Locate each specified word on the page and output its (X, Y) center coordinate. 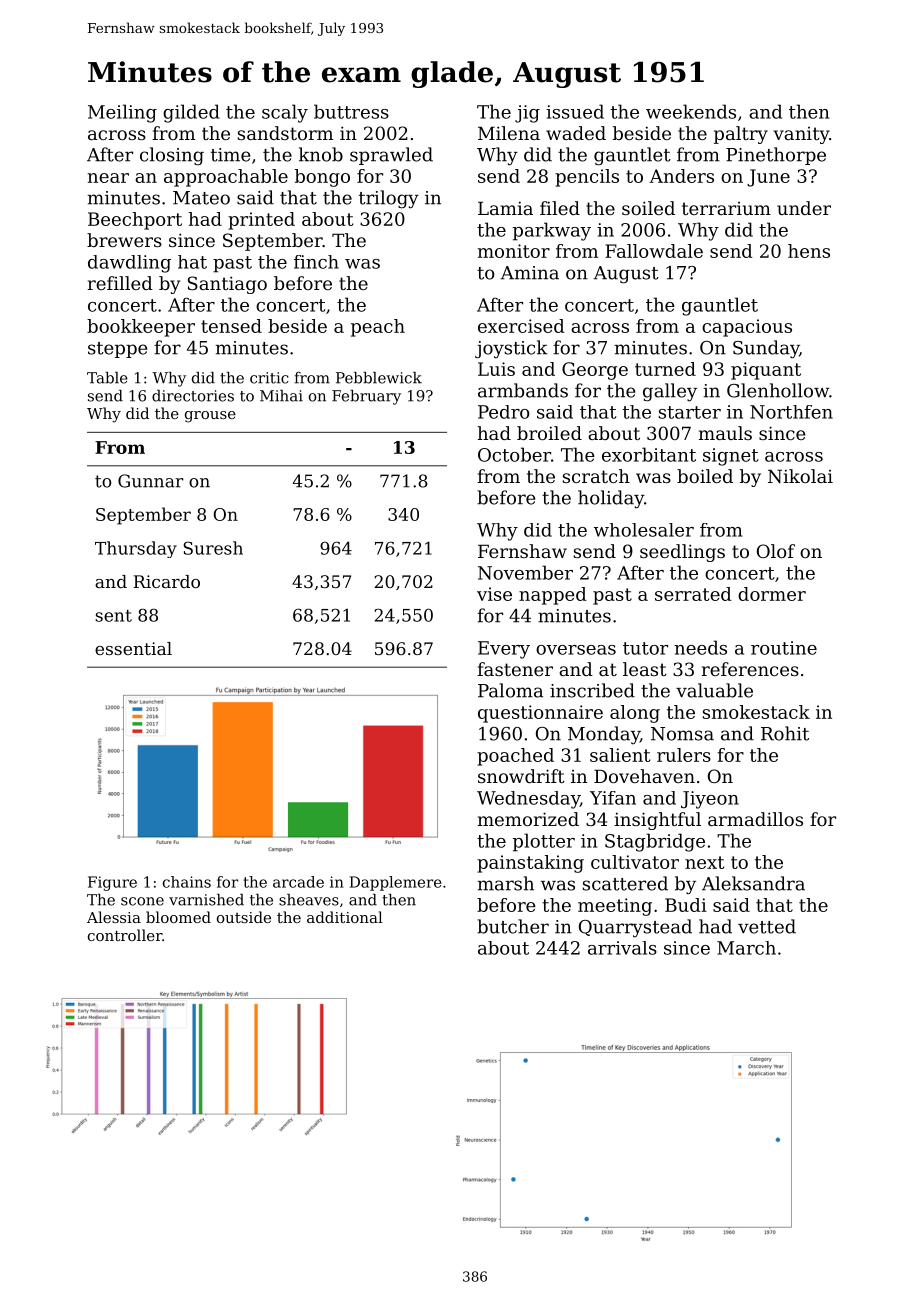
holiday (611, 499)
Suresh (213, 548)
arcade (298, 882)
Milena (509, 133)
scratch (596, 476)
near (108, 178)
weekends (691, 111)
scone (142, 901)
